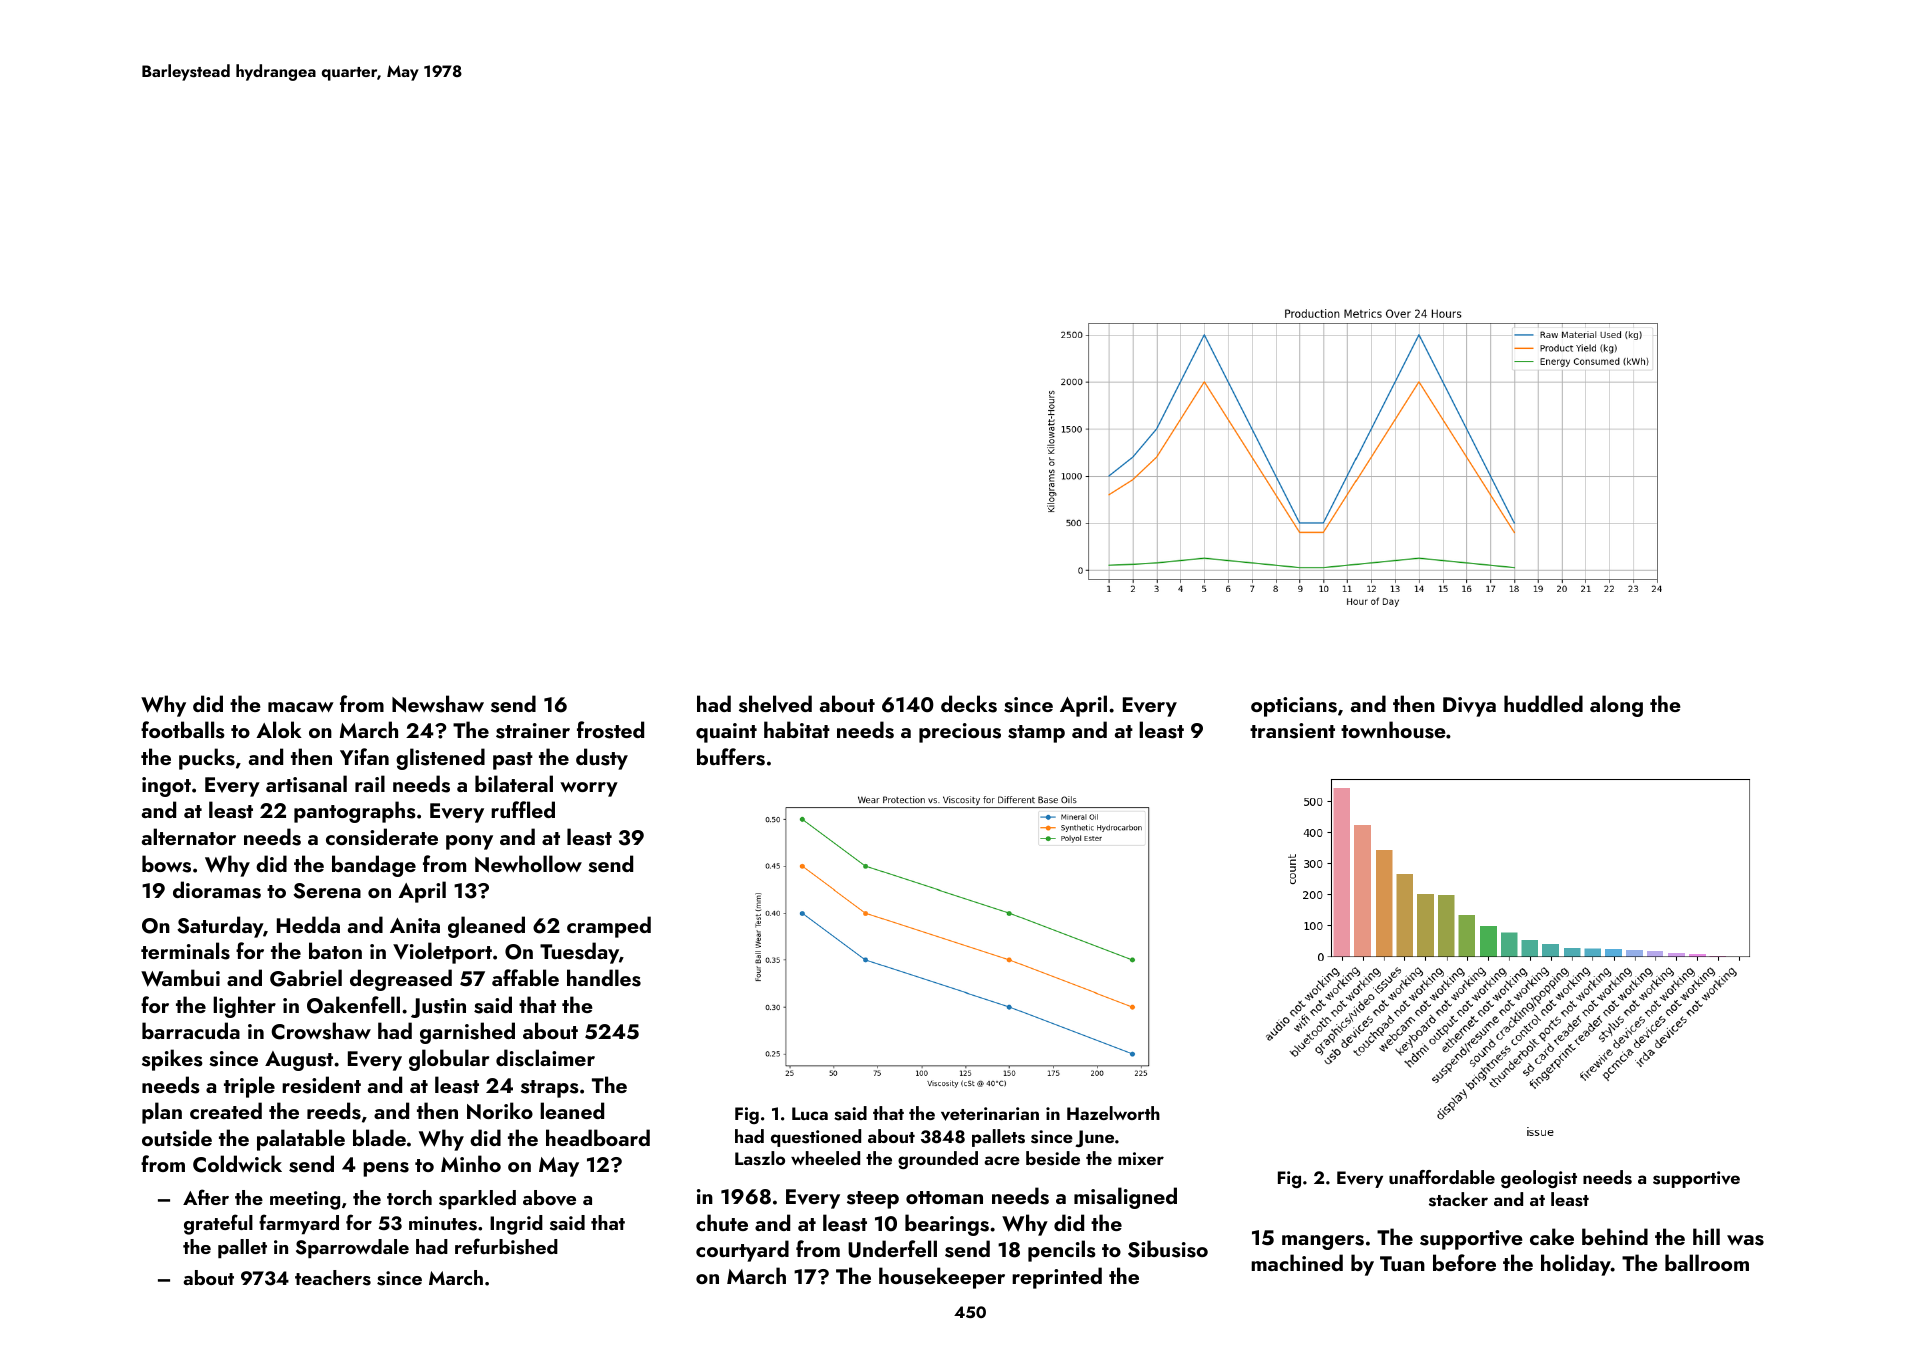 Image resolution: width=1908 pixels, height=1349 pixels. What do you see at coordinates (237, 1164) in the image?
I see `Coldwick` at bounding box center [237, 1164].
